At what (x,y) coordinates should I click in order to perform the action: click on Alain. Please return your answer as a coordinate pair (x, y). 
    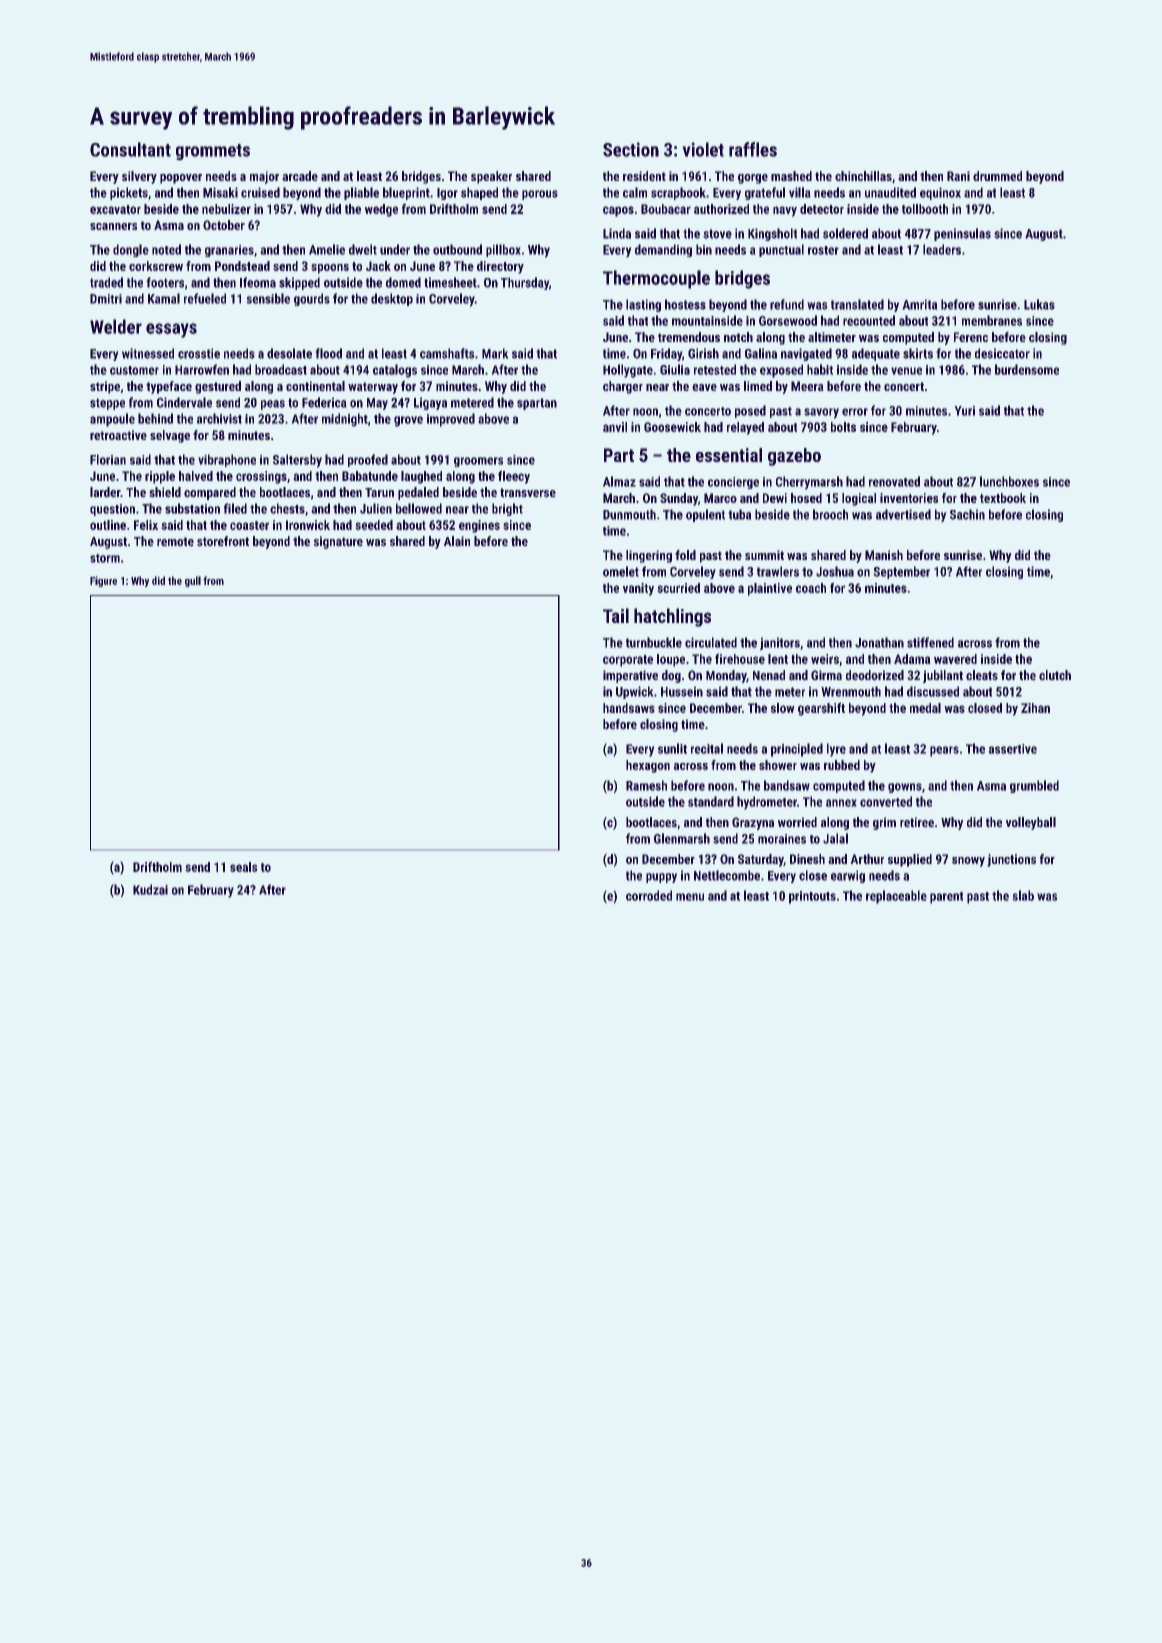
    Looking at the image, I should click on (457, 541).
